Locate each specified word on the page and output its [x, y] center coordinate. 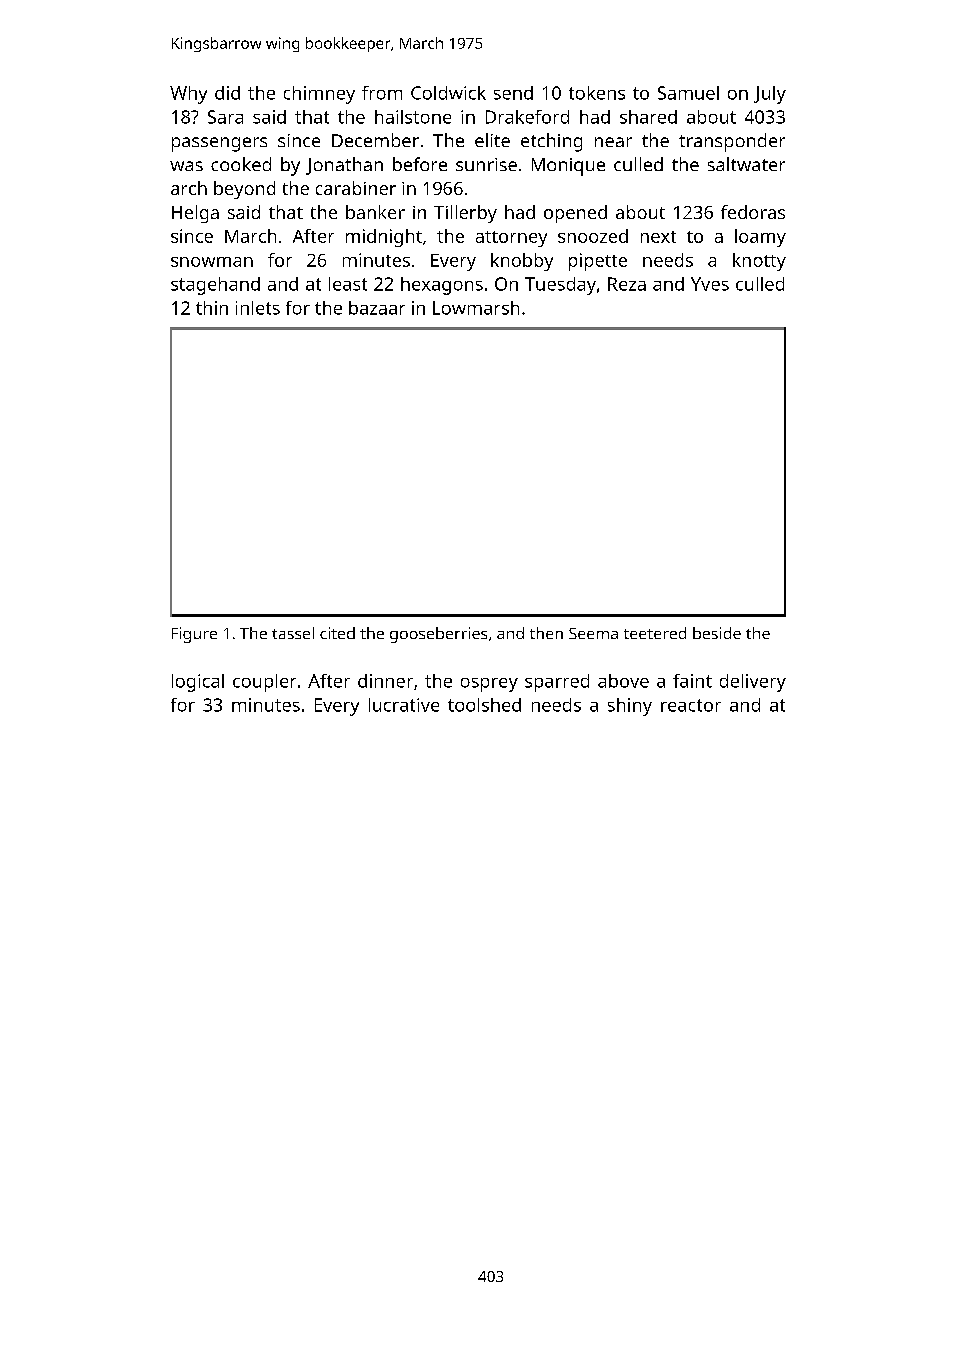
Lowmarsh [476, 308]
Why [188, 95]
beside [717, 633]
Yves [710, 284]
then [546, 633]
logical [198, 683]
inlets [258, 308]
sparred [557, 683]
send [513, 93]
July [770, 95]
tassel [293, 633]
